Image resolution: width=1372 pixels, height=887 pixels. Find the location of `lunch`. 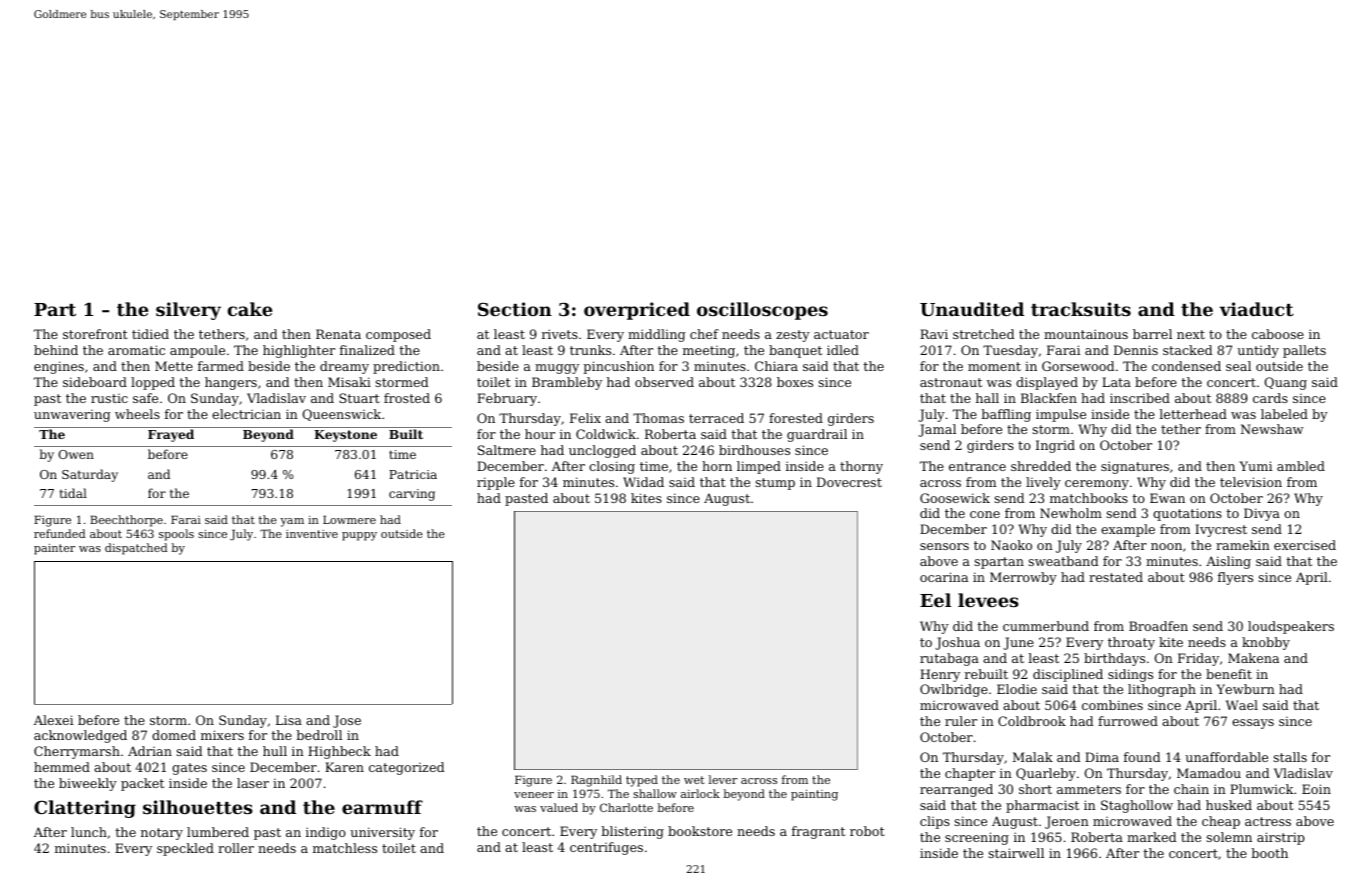

lunch is located at coordinates (89, 832).
